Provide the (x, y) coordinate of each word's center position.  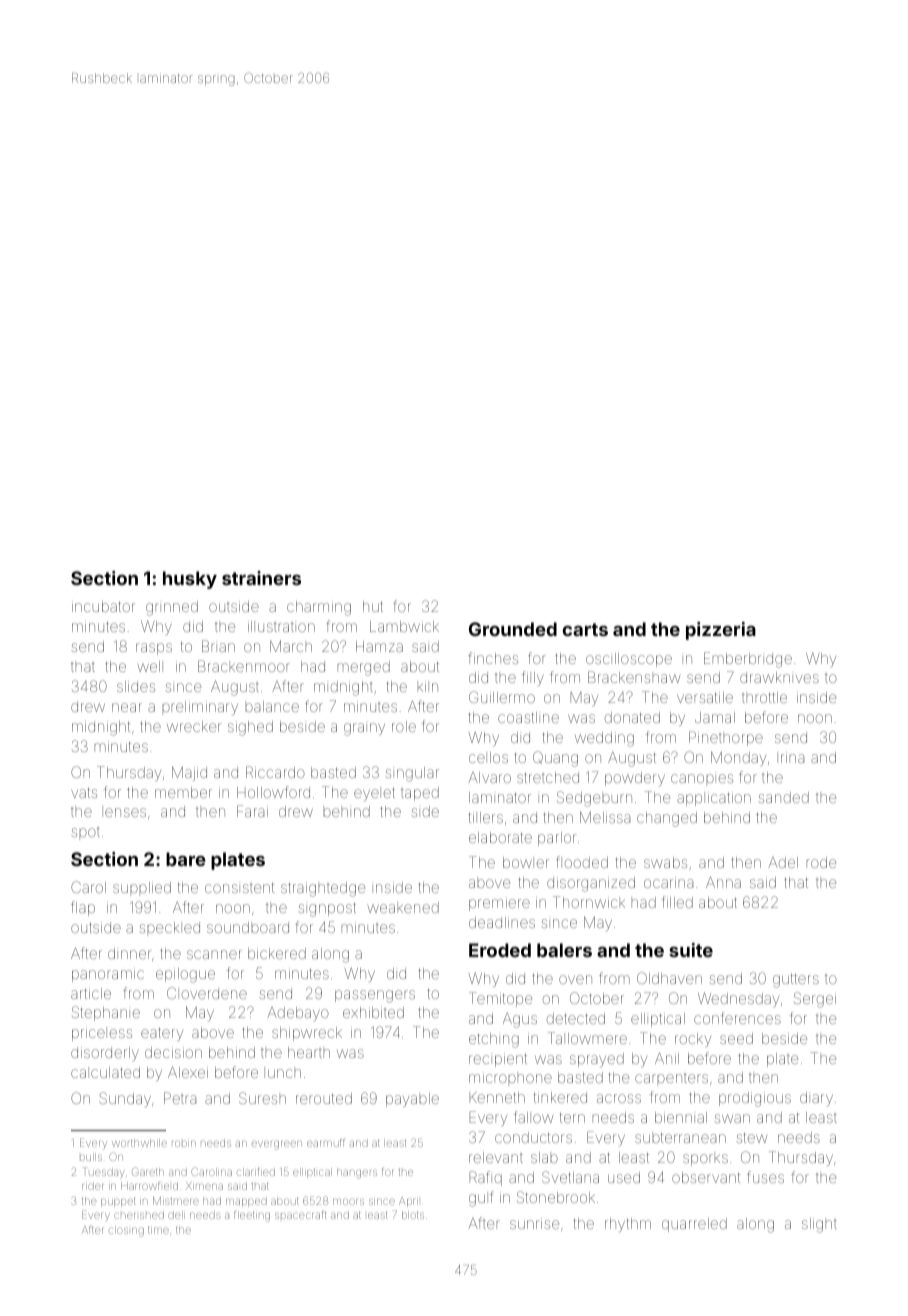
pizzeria (721, 631)
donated (632, 717)
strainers (261, 578)
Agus (520, 1020)
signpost (327, 910)
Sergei (815, 1000)
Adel (783, 862)
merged (364, 668)
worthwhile (139, 1143)
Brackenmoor (244, 666)
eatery (162, 1034)
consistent (239, 888)
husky (190, 580)
